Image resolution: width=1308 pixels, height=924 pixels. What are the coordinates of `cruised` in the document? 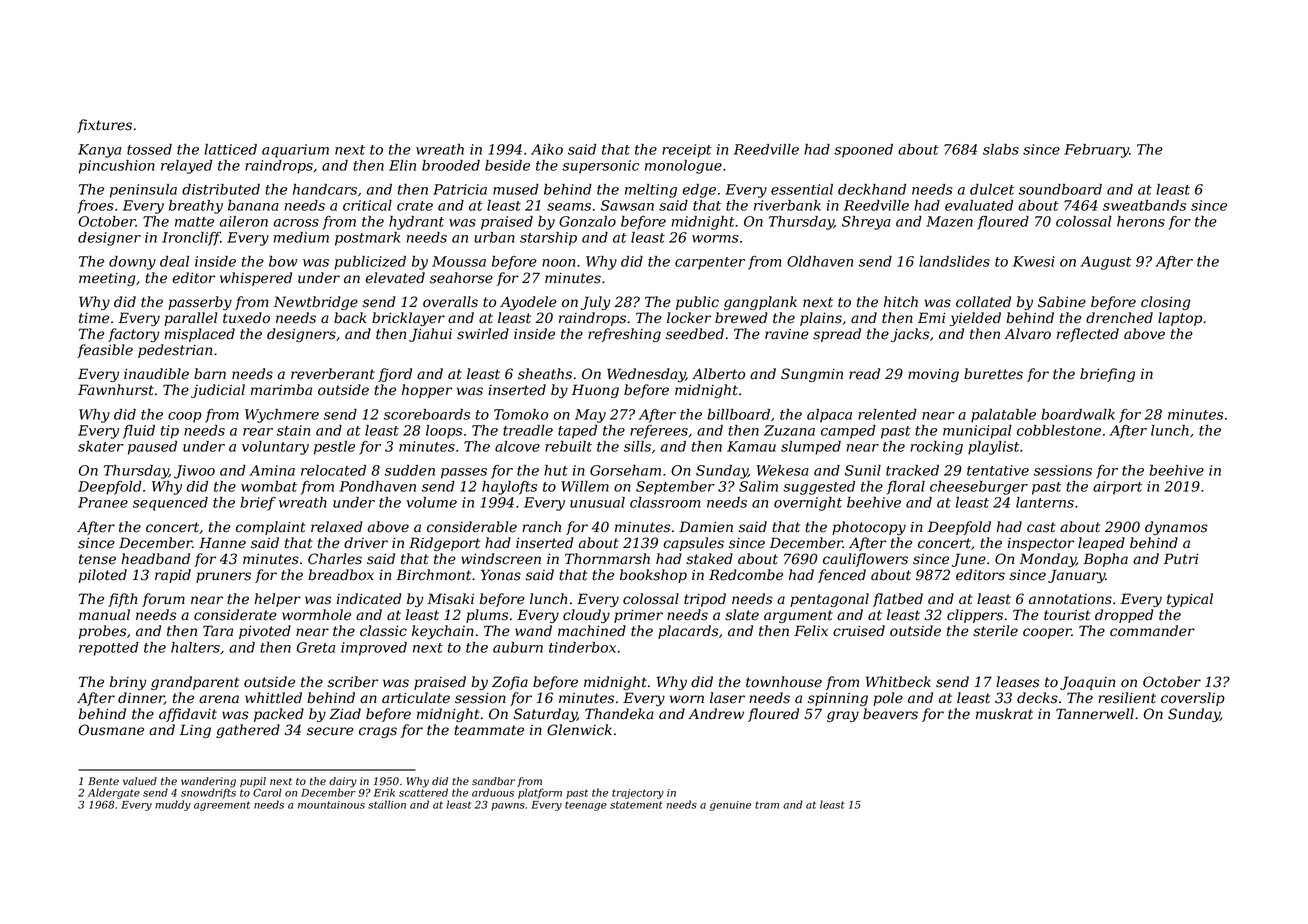 It's located at (859, 631).
